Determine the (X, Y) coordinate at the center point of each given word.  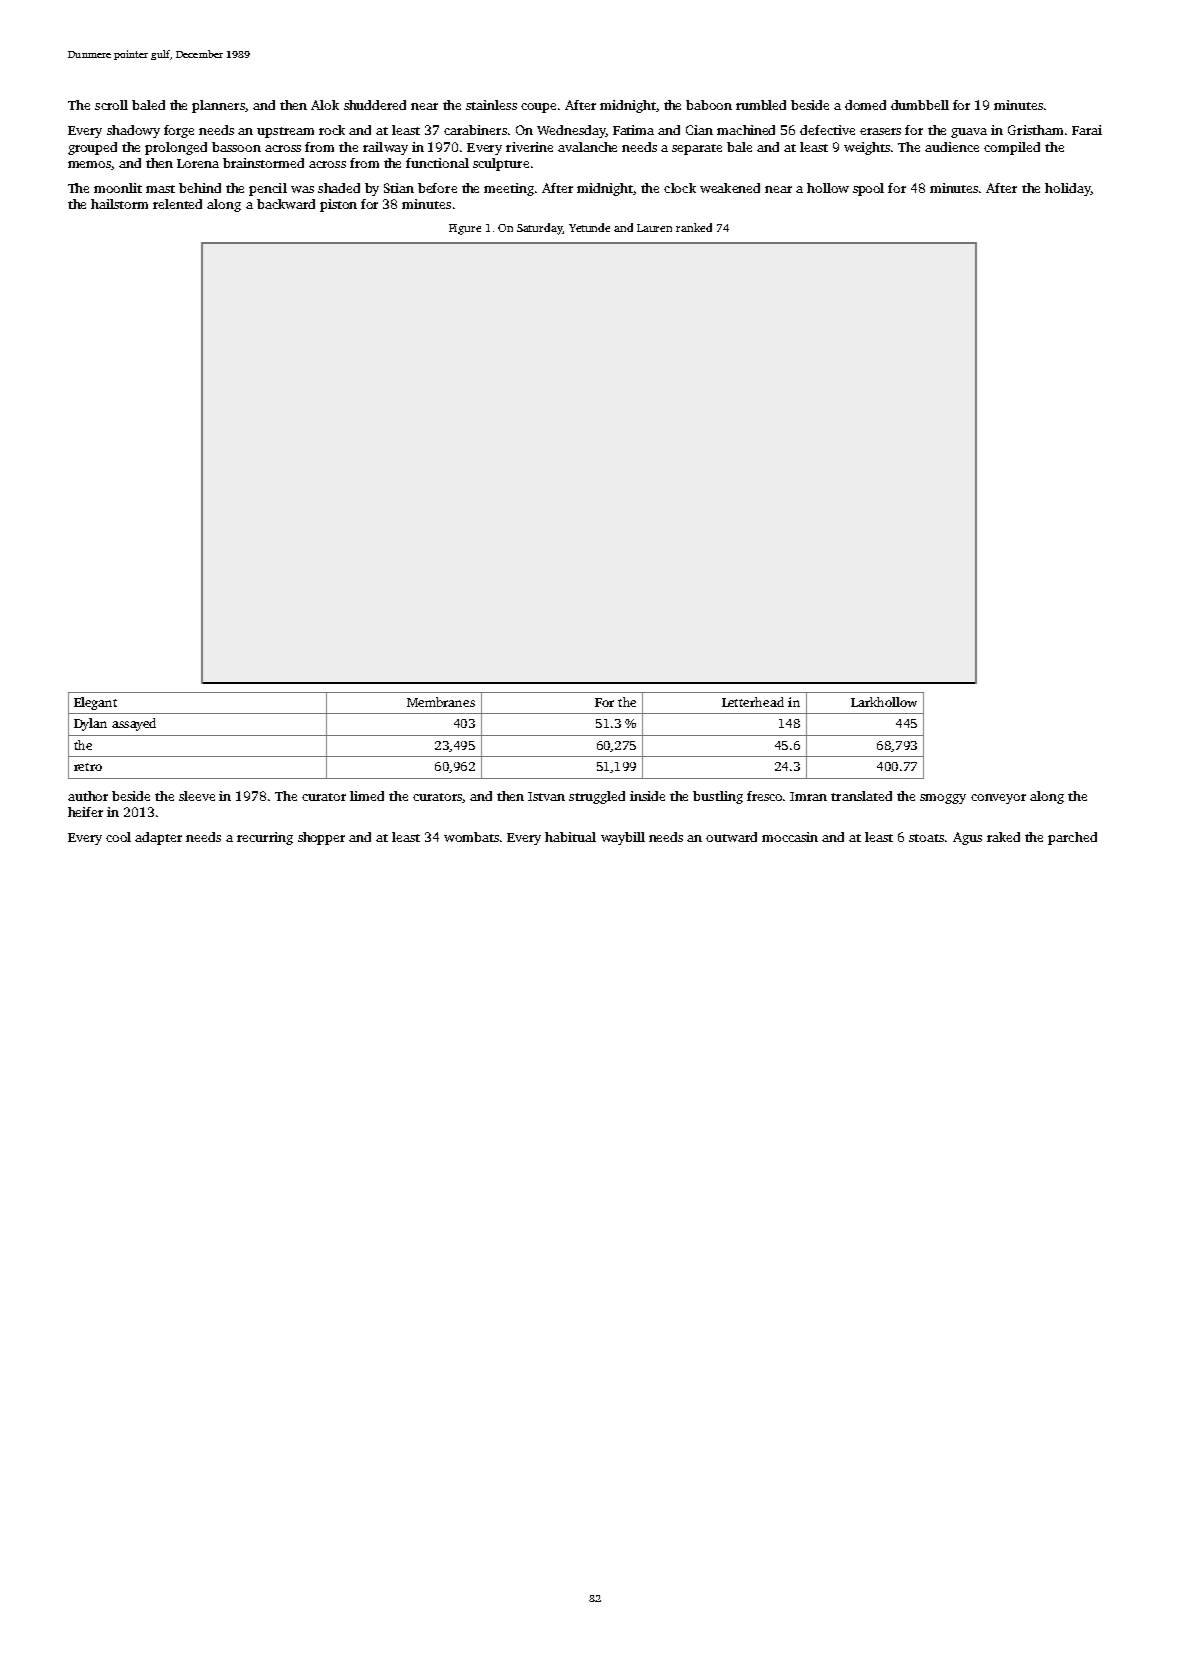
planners (218, 106)
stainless (491, 105)
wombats (471, 837)
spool (868, 189)
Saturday (540, 229)
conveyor (998, 799)
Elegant (95, 703)
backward (286, 204)
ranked (694, 227)
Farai (1087, 130)
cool (118, 837)
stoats (926, 838)
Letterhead (753, 702)
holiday (1068, 189)
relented (177, 204)
